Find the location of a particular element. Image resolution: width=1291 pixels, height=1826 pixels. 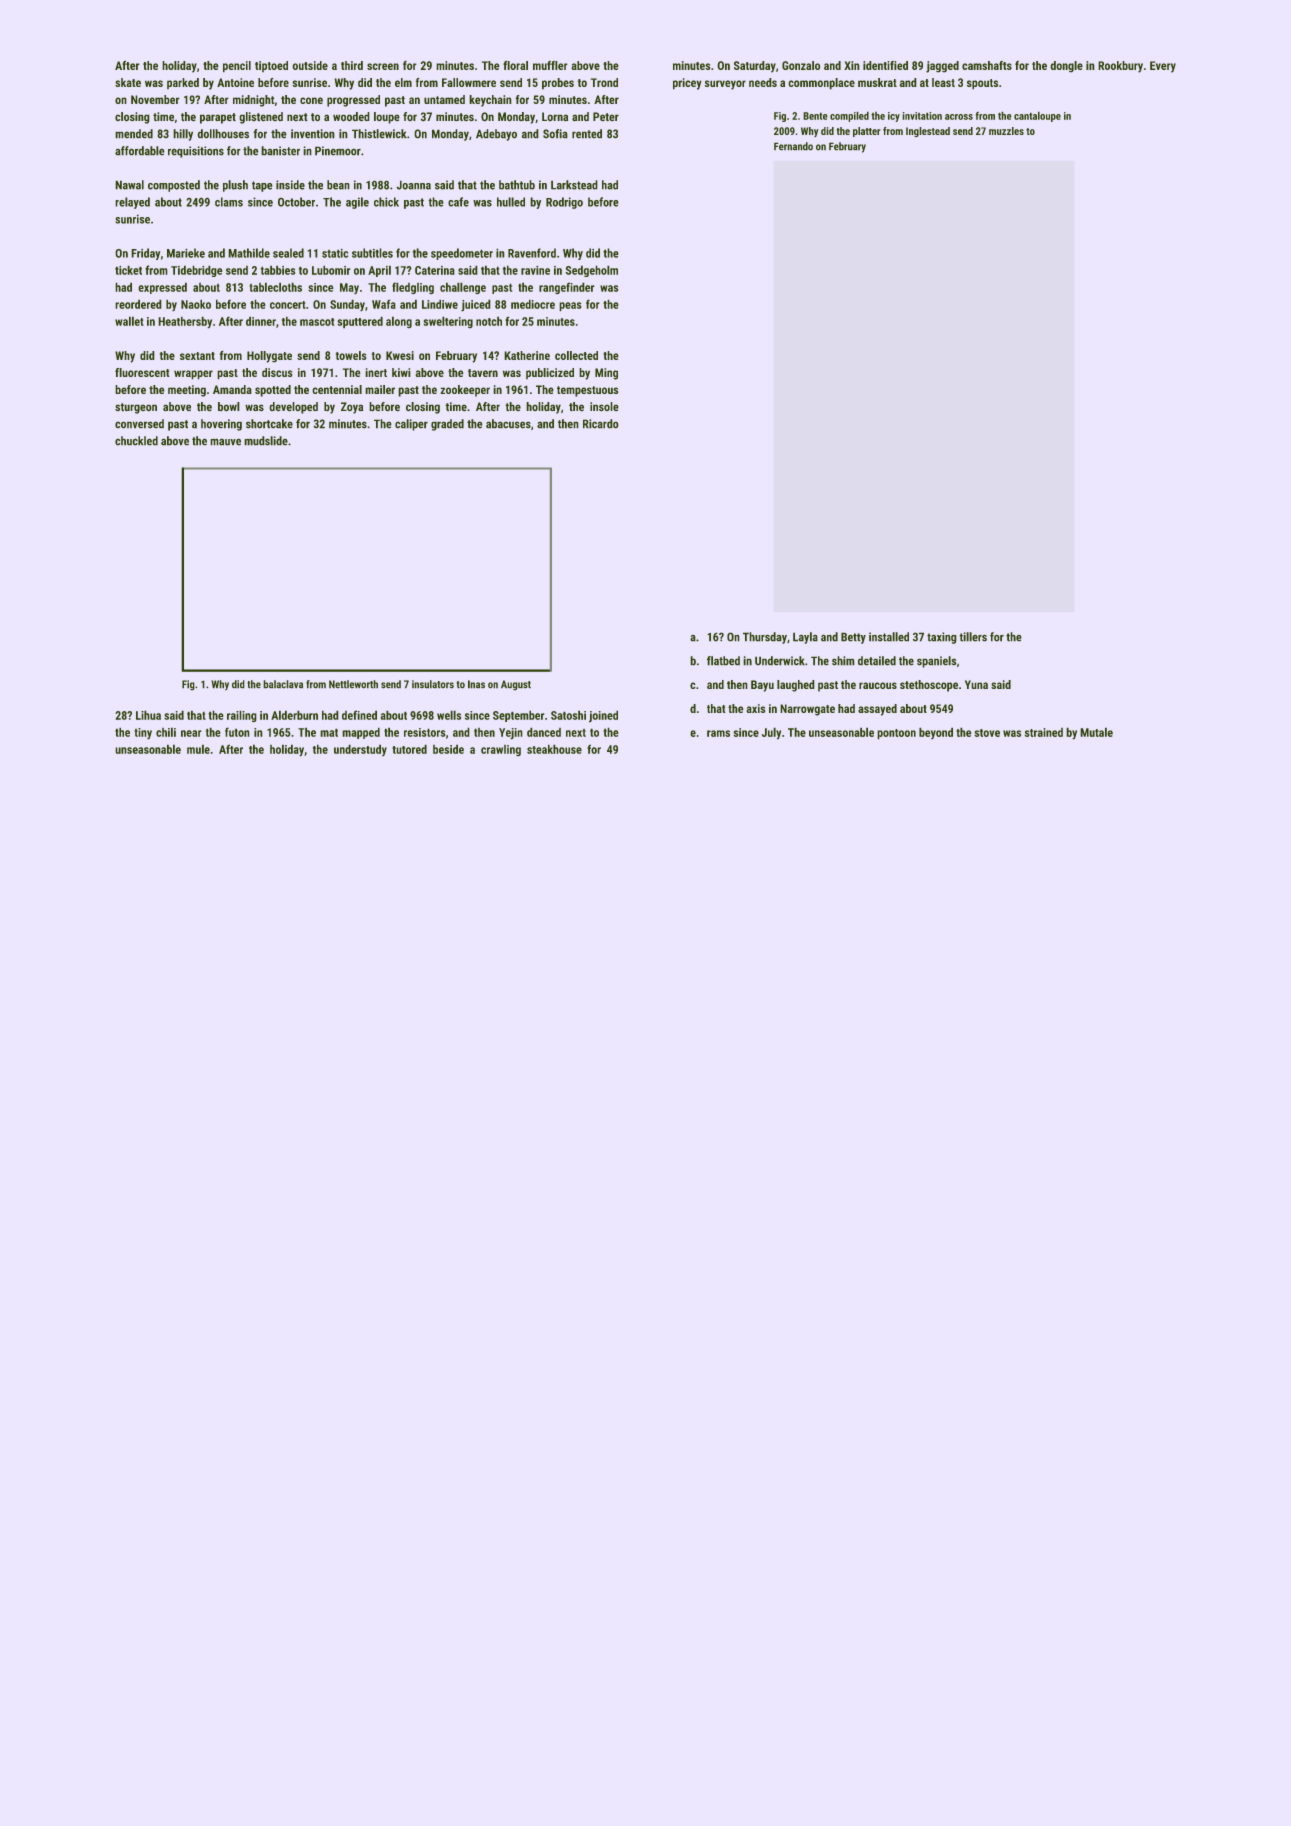

rented is located at coordinates (587, 134).
